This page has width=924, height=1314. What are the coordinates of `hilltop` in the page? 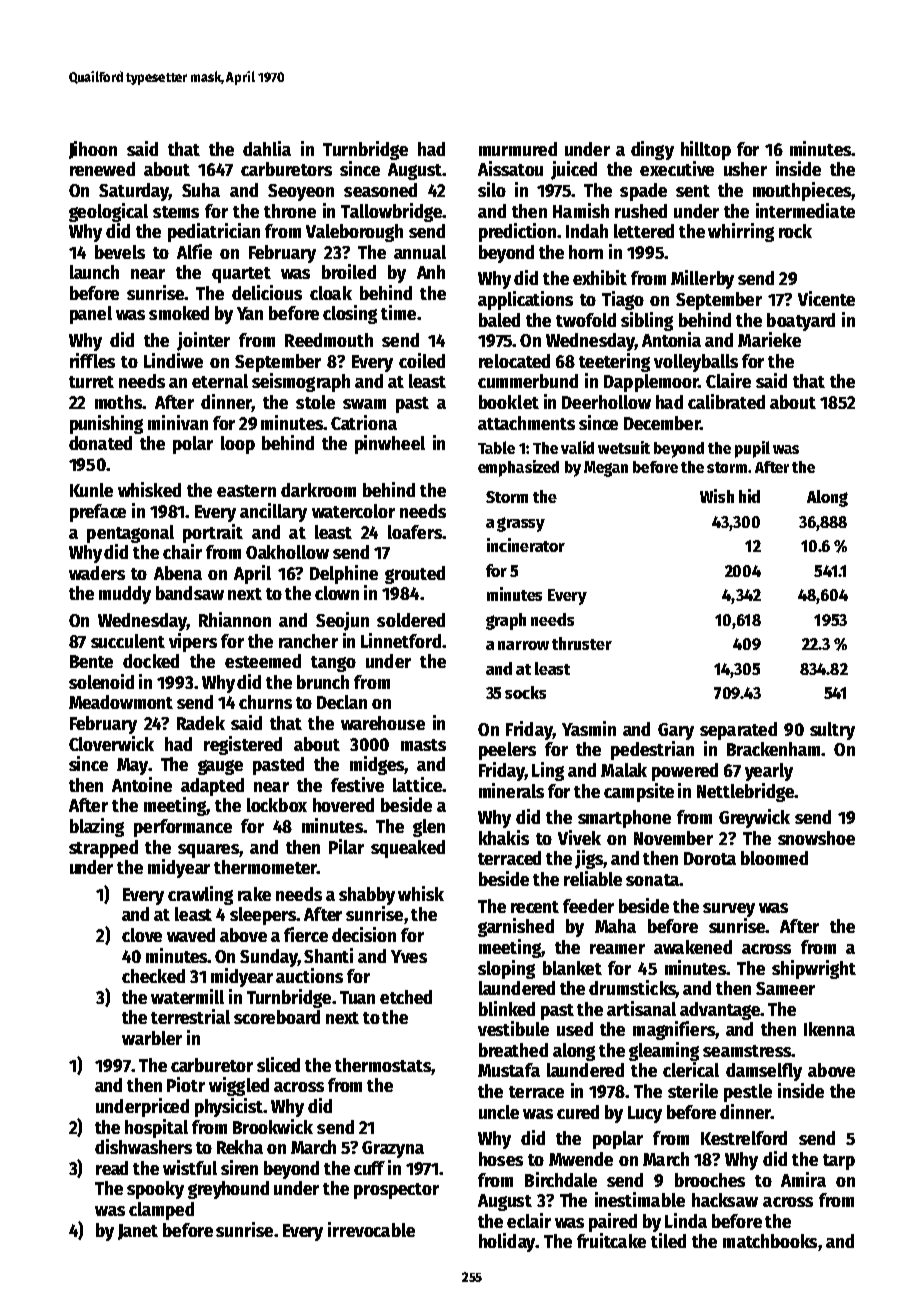 It's located at (706, 150).
